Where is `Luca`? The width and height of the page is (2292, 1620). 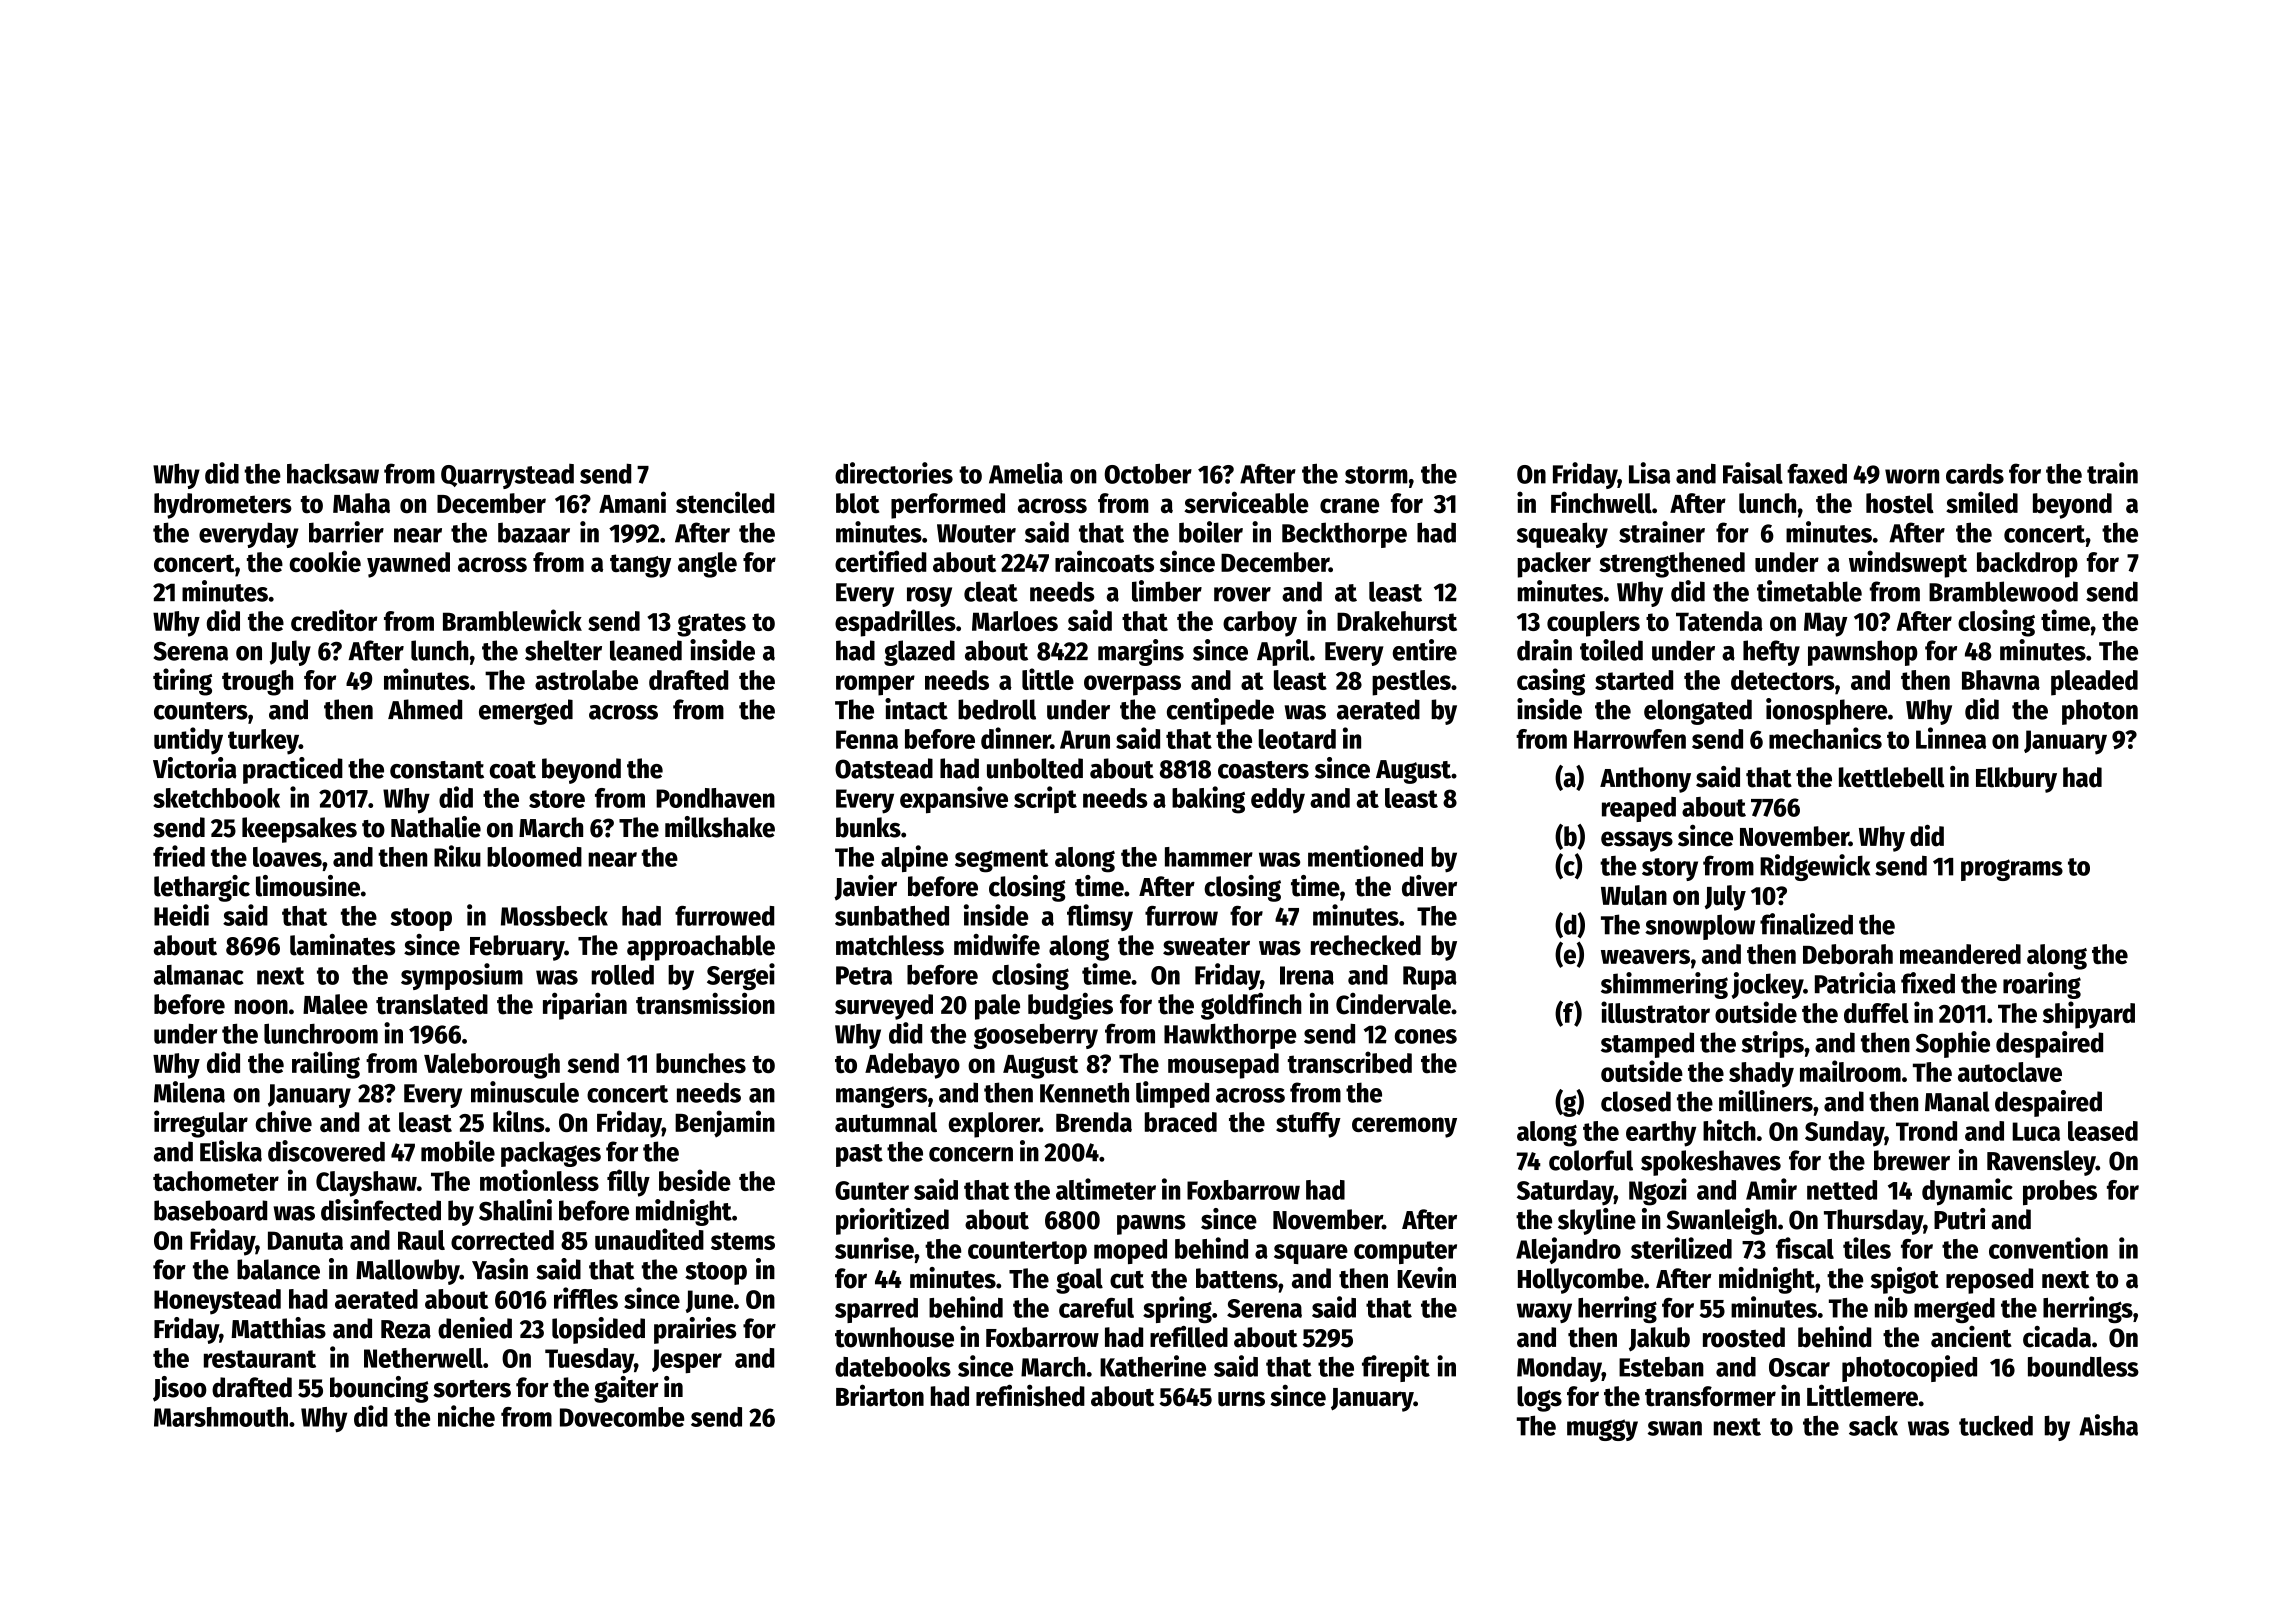
Luca is located at coordinates (2036, 1131).
